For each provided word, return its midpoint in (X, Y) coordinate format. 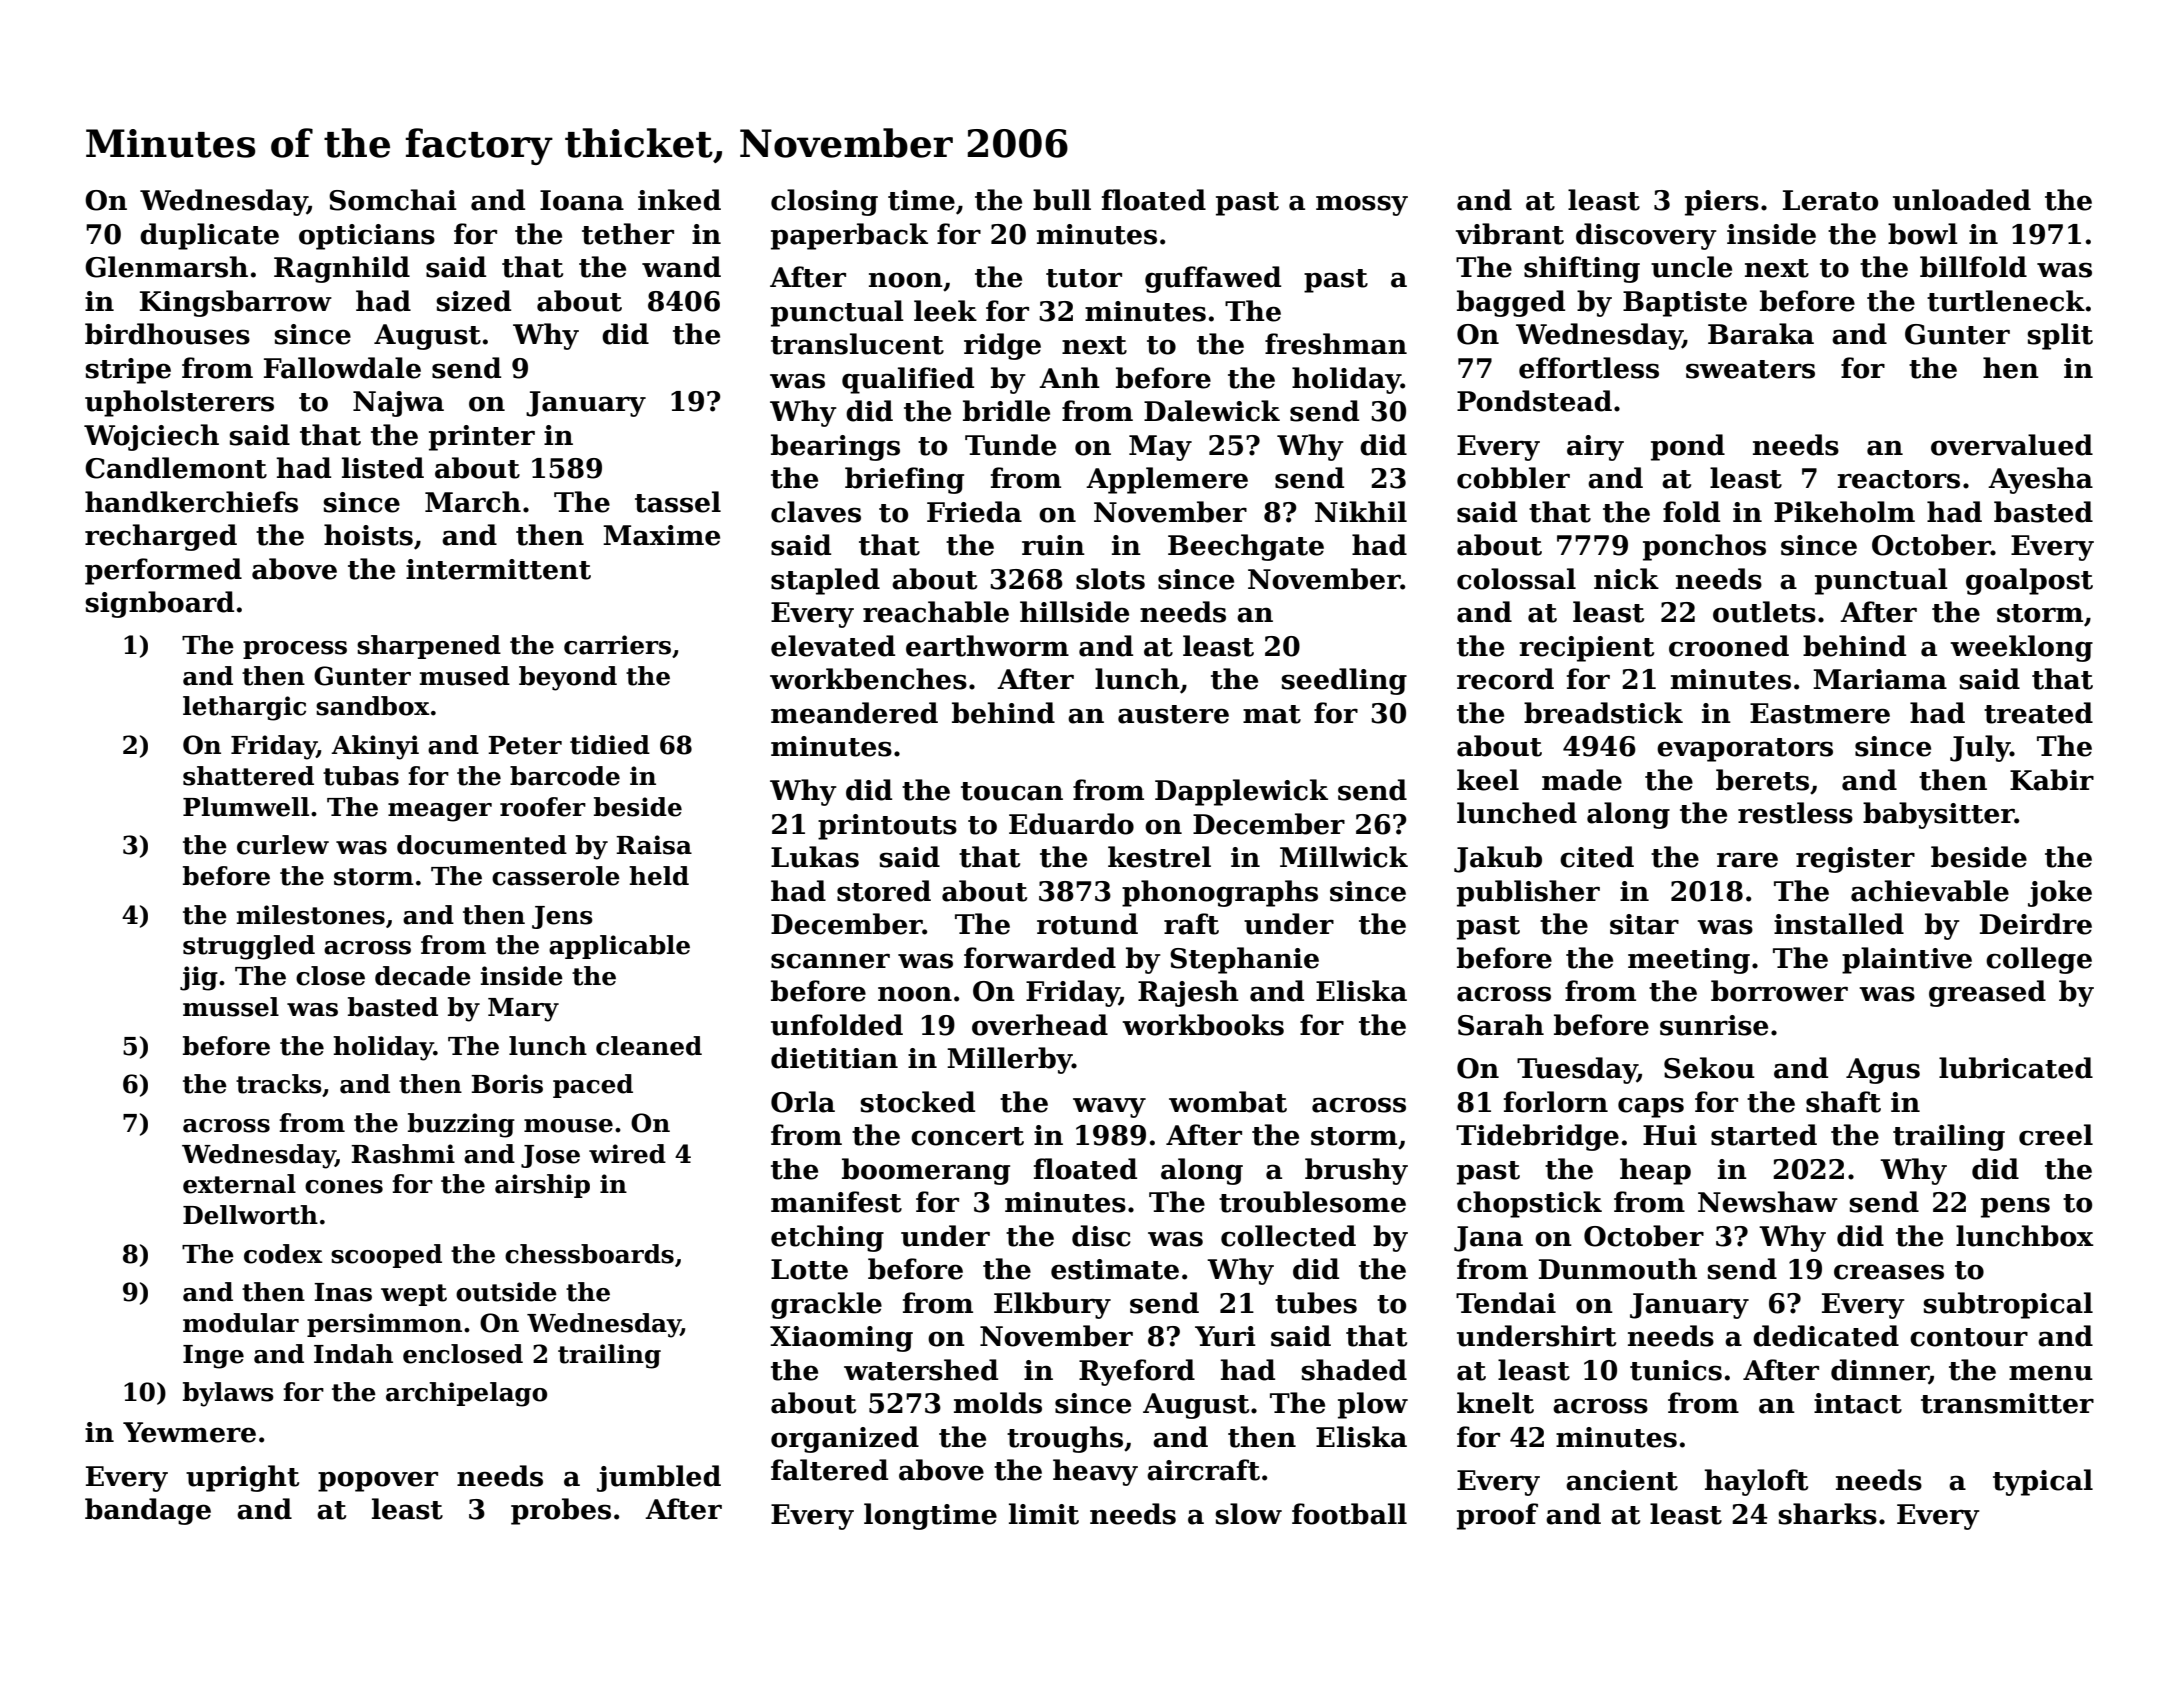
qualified (908, 380)
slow (1249, 1514)
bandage (148, 1511)
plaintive (1907, 960)
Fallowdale (342, 368)
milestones (310, 915)
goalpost (2029, 581)
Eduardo (1071, 824)
